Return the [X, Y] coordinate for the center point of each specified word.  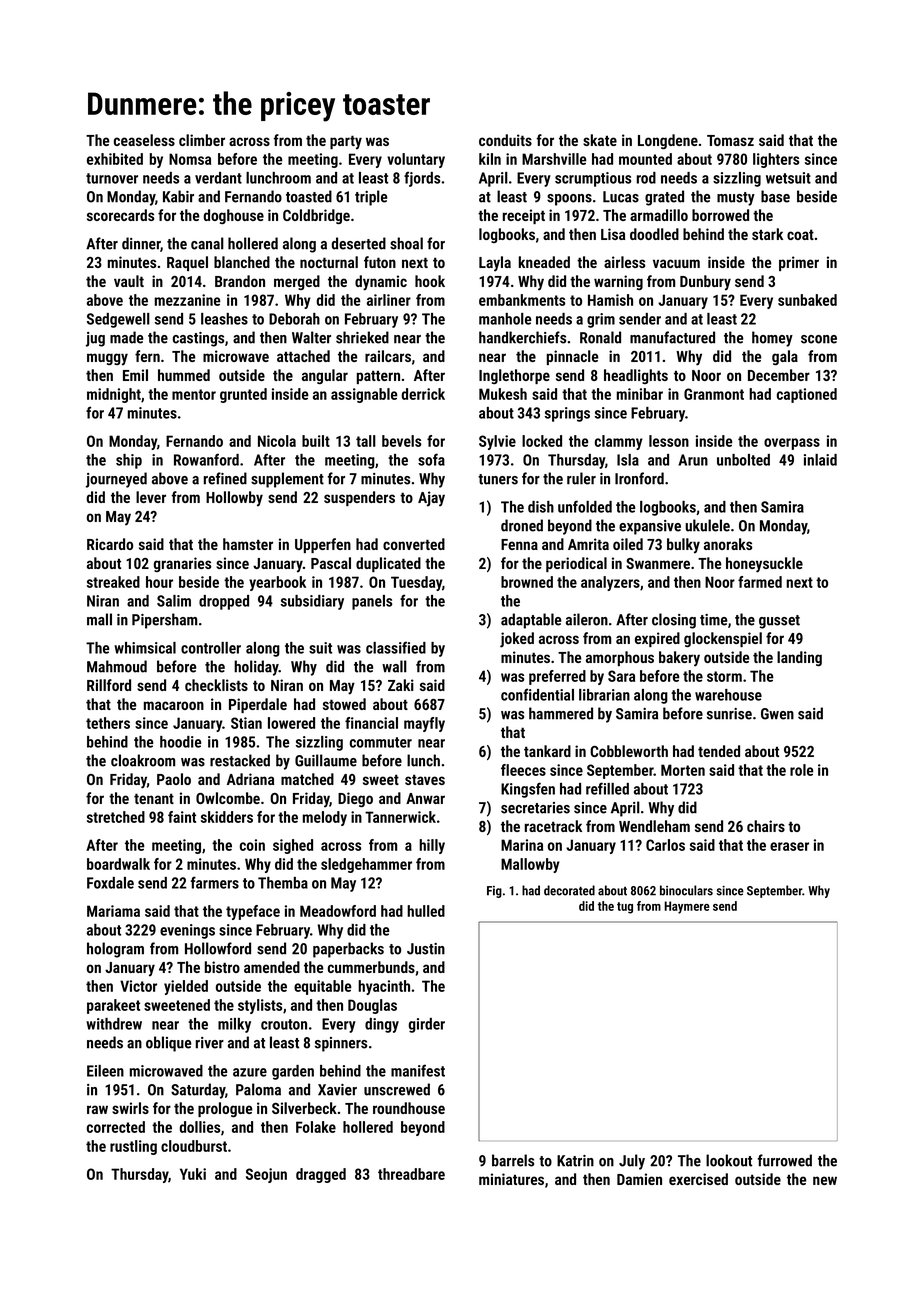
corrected [116, 1127]
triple [371, 198]
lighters [776, 160]
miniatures [511, 1179]
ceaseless [144, 140]
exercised [698, 1179]
